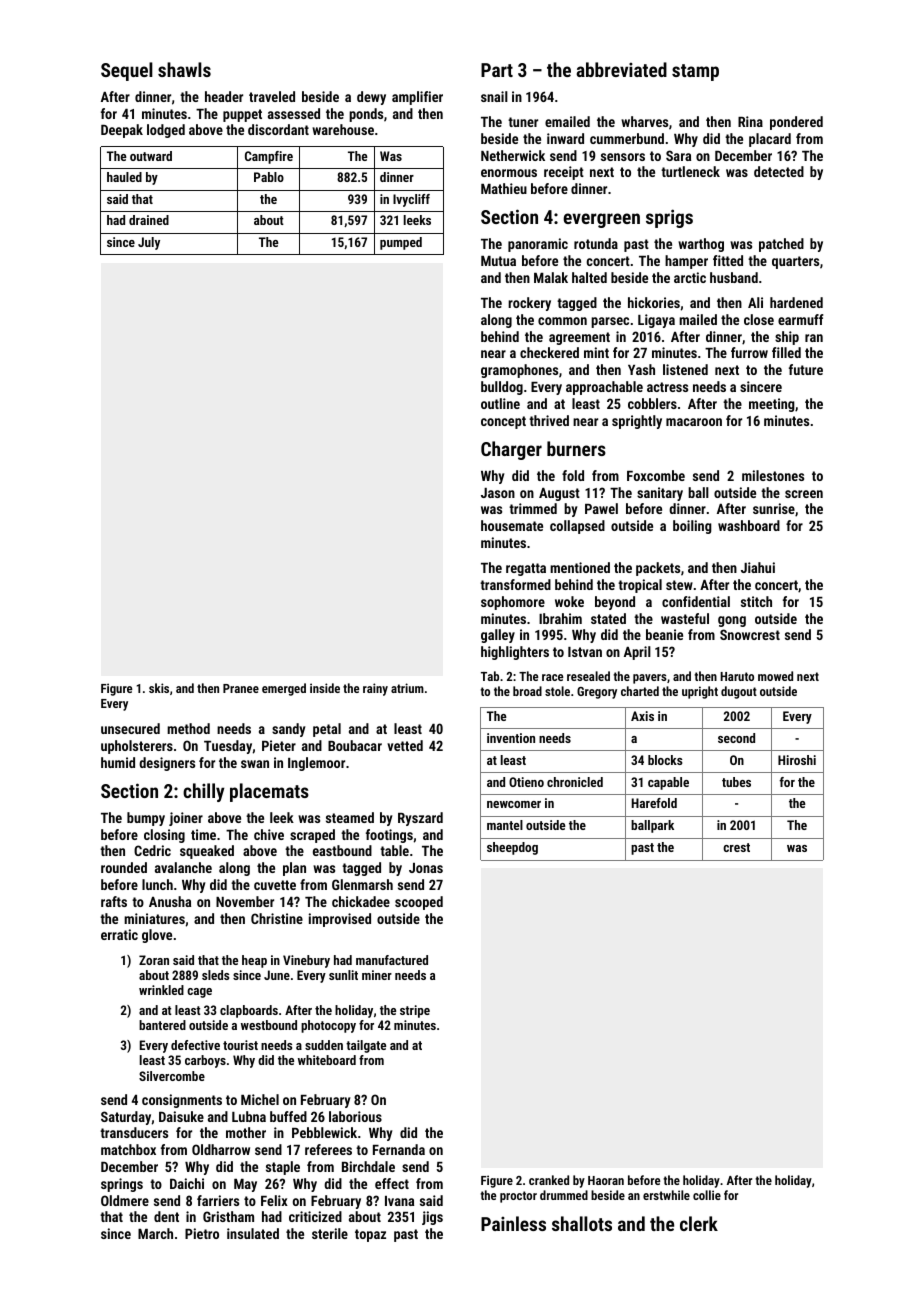  Describe the element at coordinates (228, 747) in the page. I see `Tuesday` at that location.
